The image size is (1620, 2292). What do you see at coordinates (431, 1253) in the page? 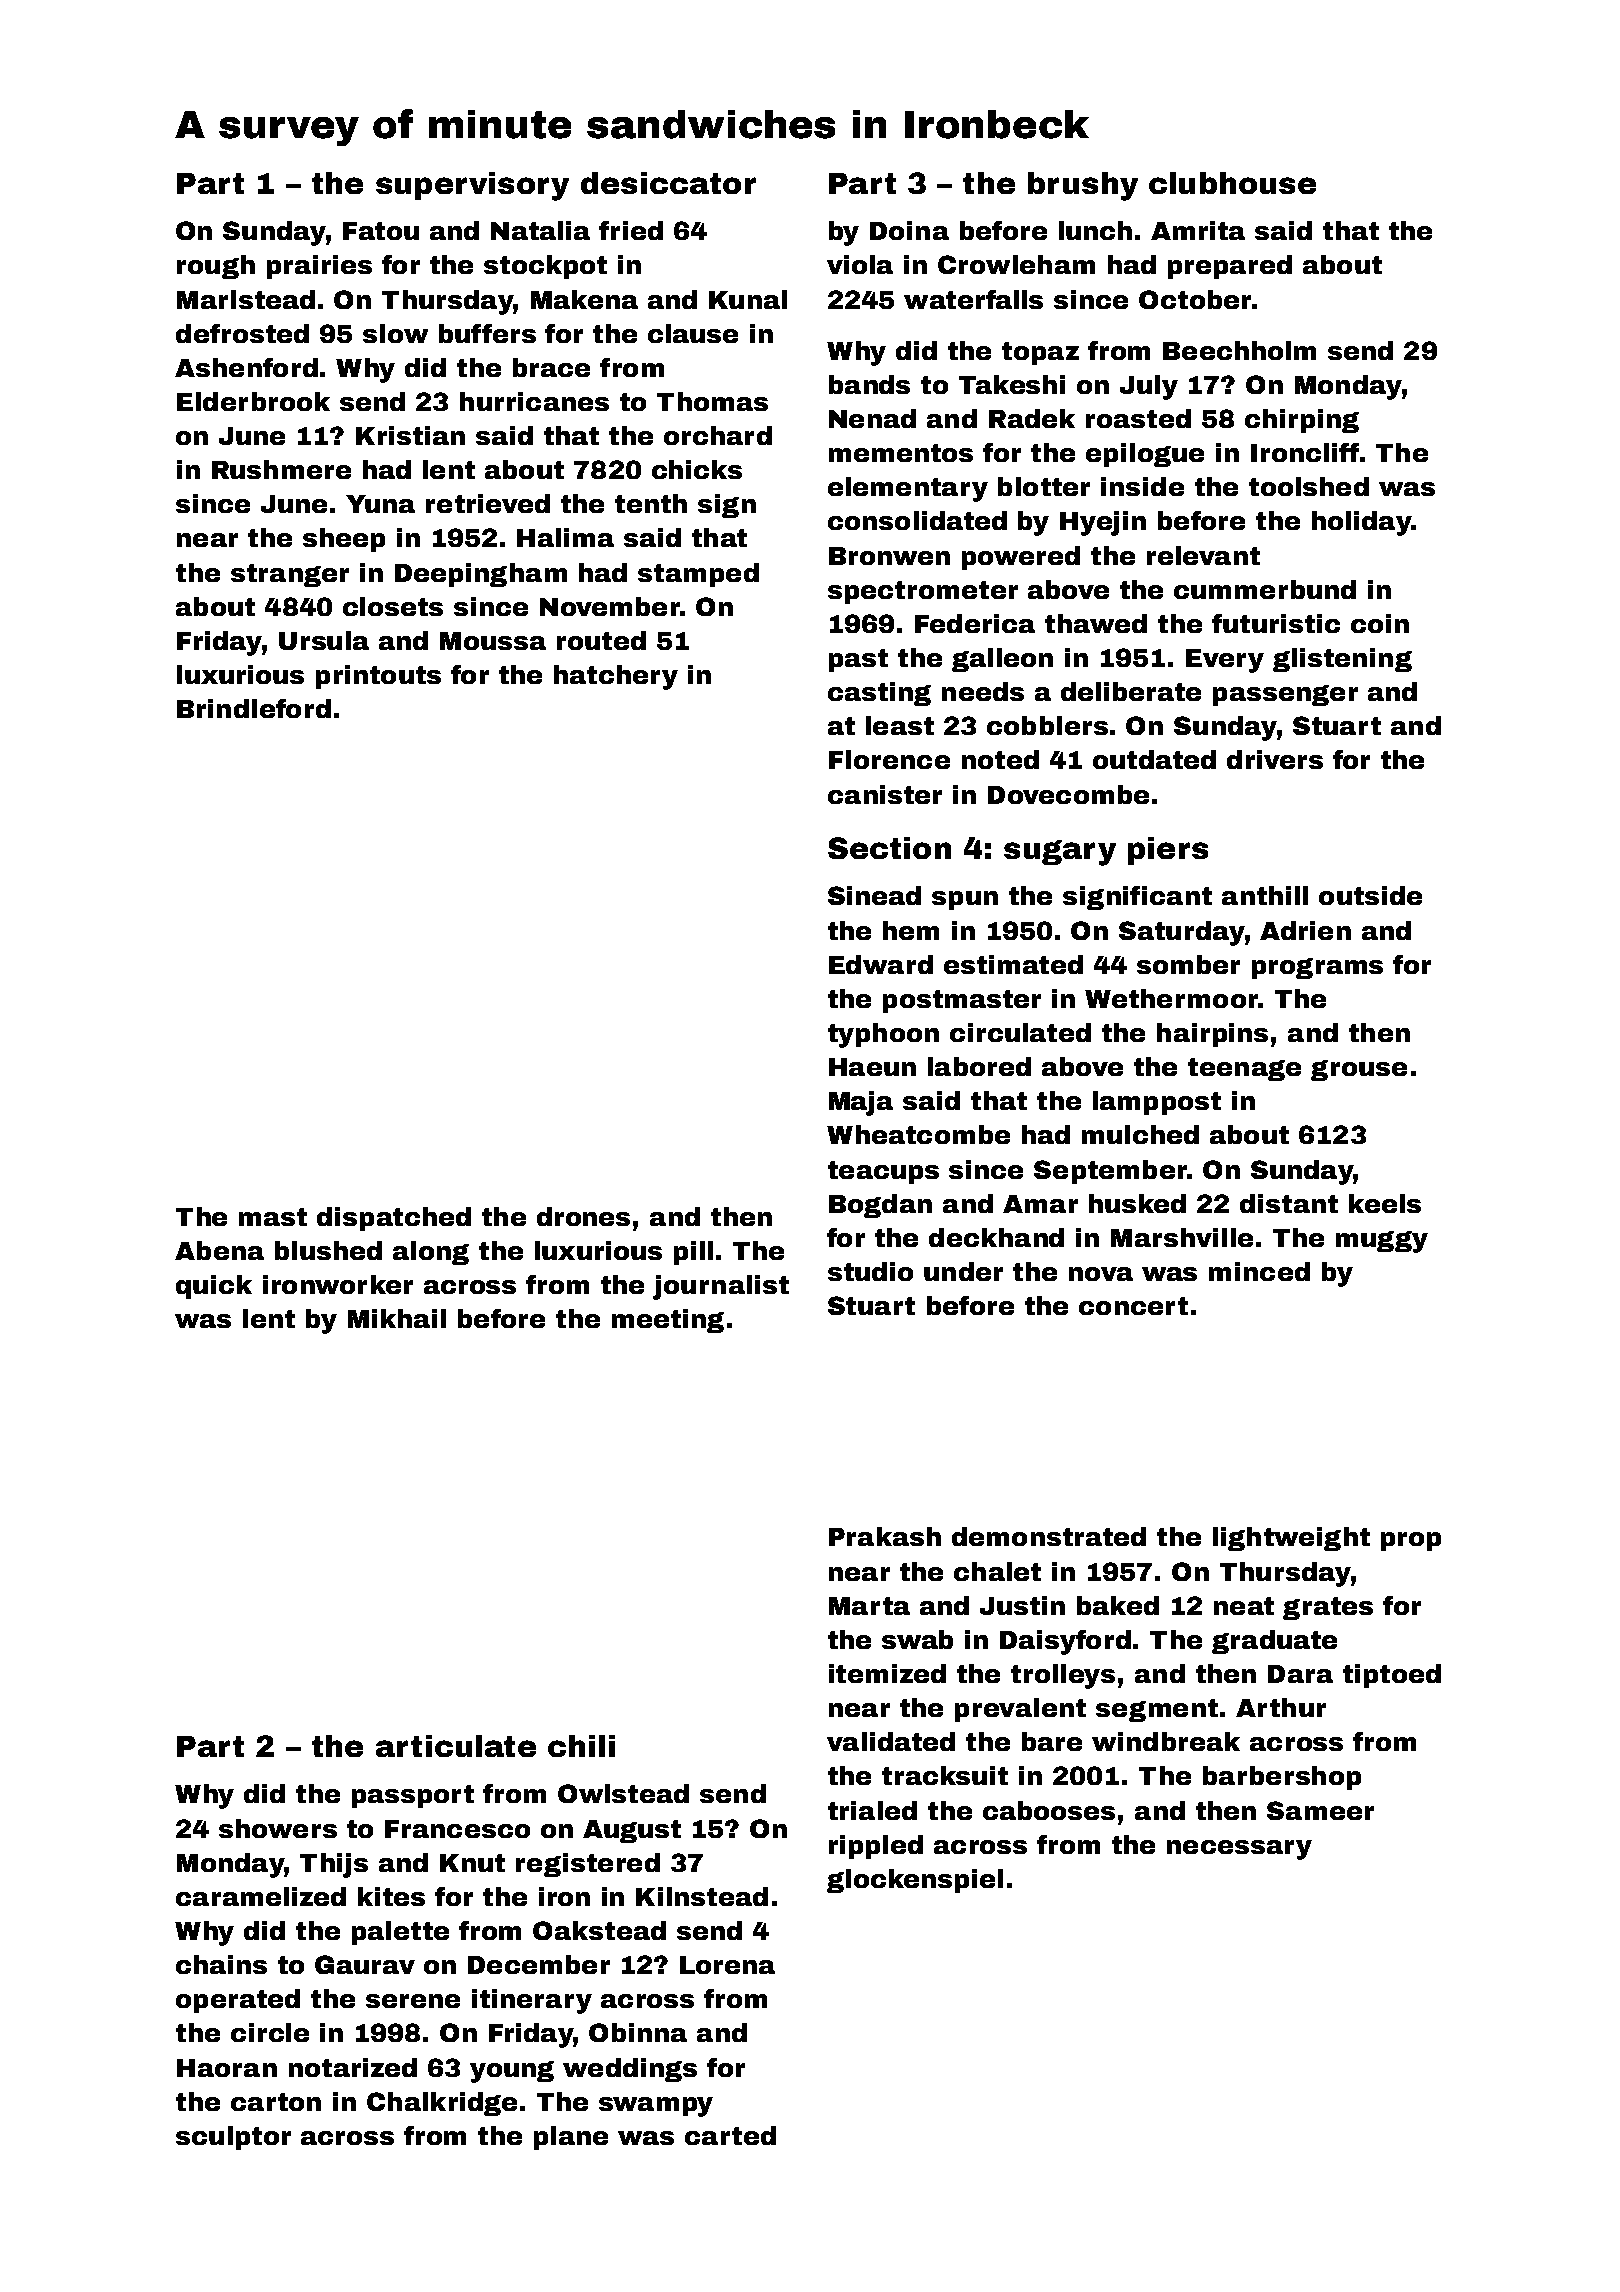
I see `along` at bounding box center [431, 1253].
